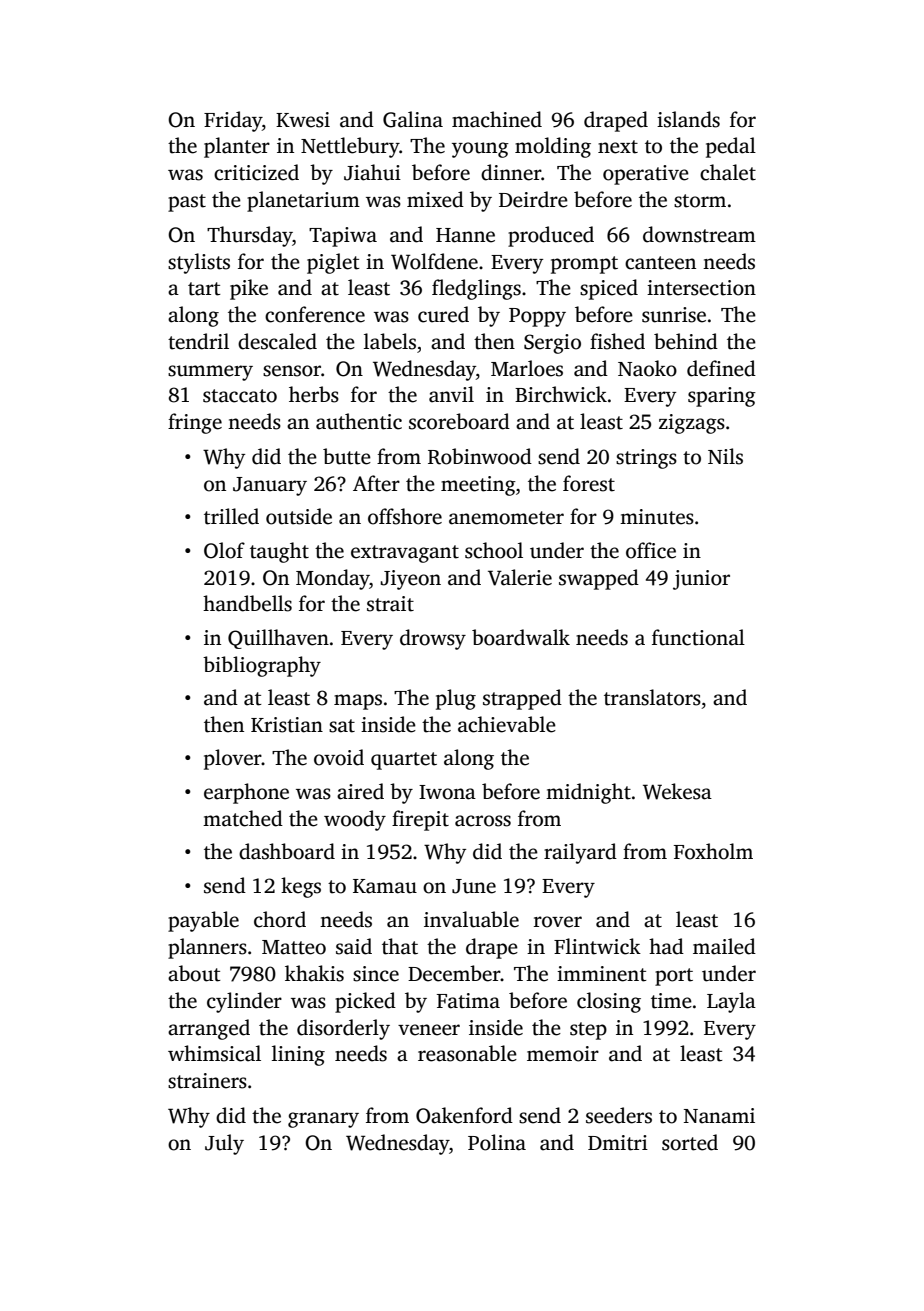 Image resolution: width=924 pixels, height=1311 pixels. I want to click on Thursday, so click(250, 236).
